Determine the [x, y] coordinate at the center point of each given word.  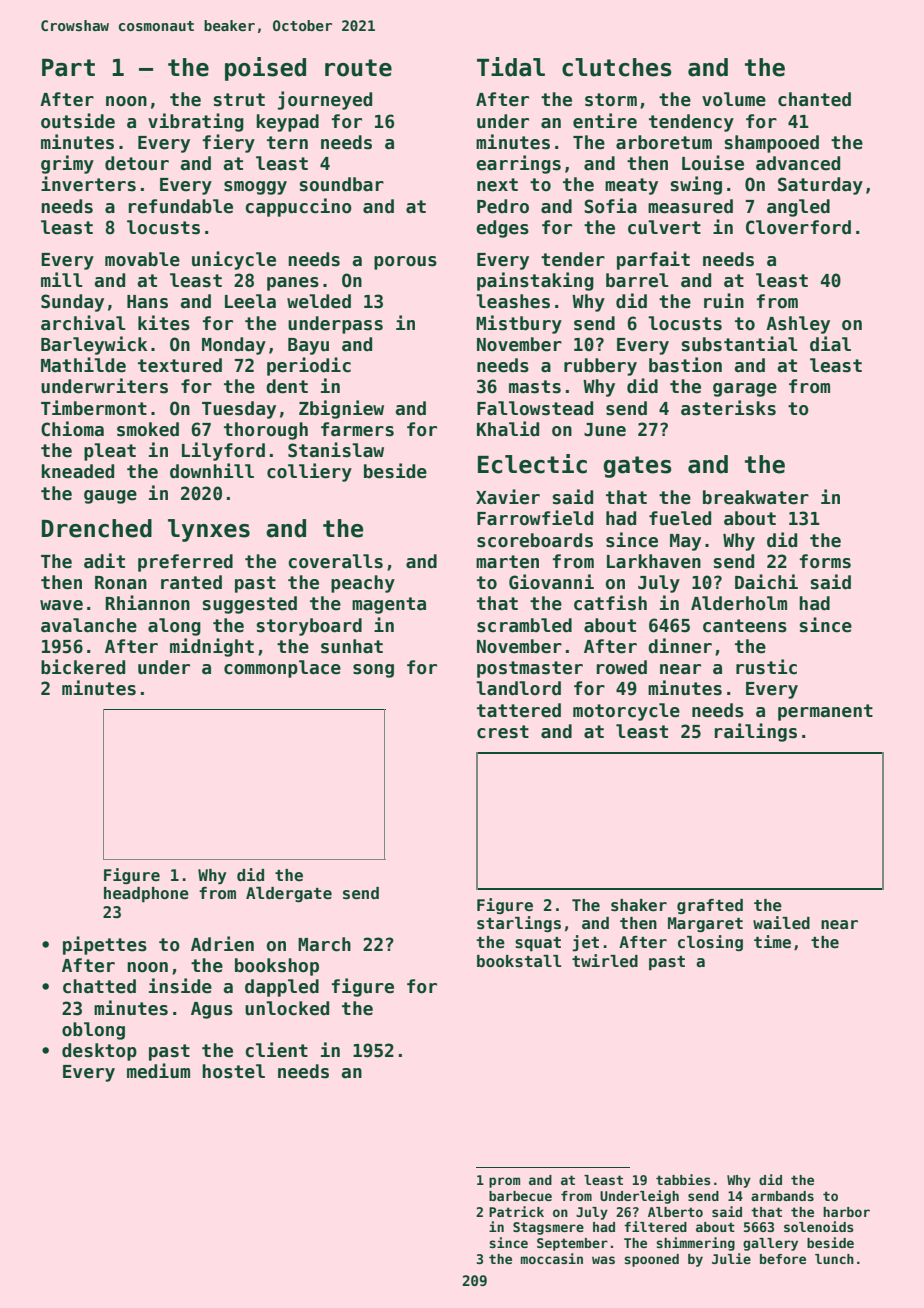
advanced [798, 163]
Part [68, 68]
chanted [814, 99]
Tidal [511, 67]
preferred [185, 563]
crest [503, 732]
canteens [745, 626]
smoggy [255, 188]
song [373, 671]
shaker [639, 905]
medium [158, 1071]
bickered [83, 667]
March [324, 944]
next [497, 185]
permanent [825, 712]
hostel [233, 1071]
